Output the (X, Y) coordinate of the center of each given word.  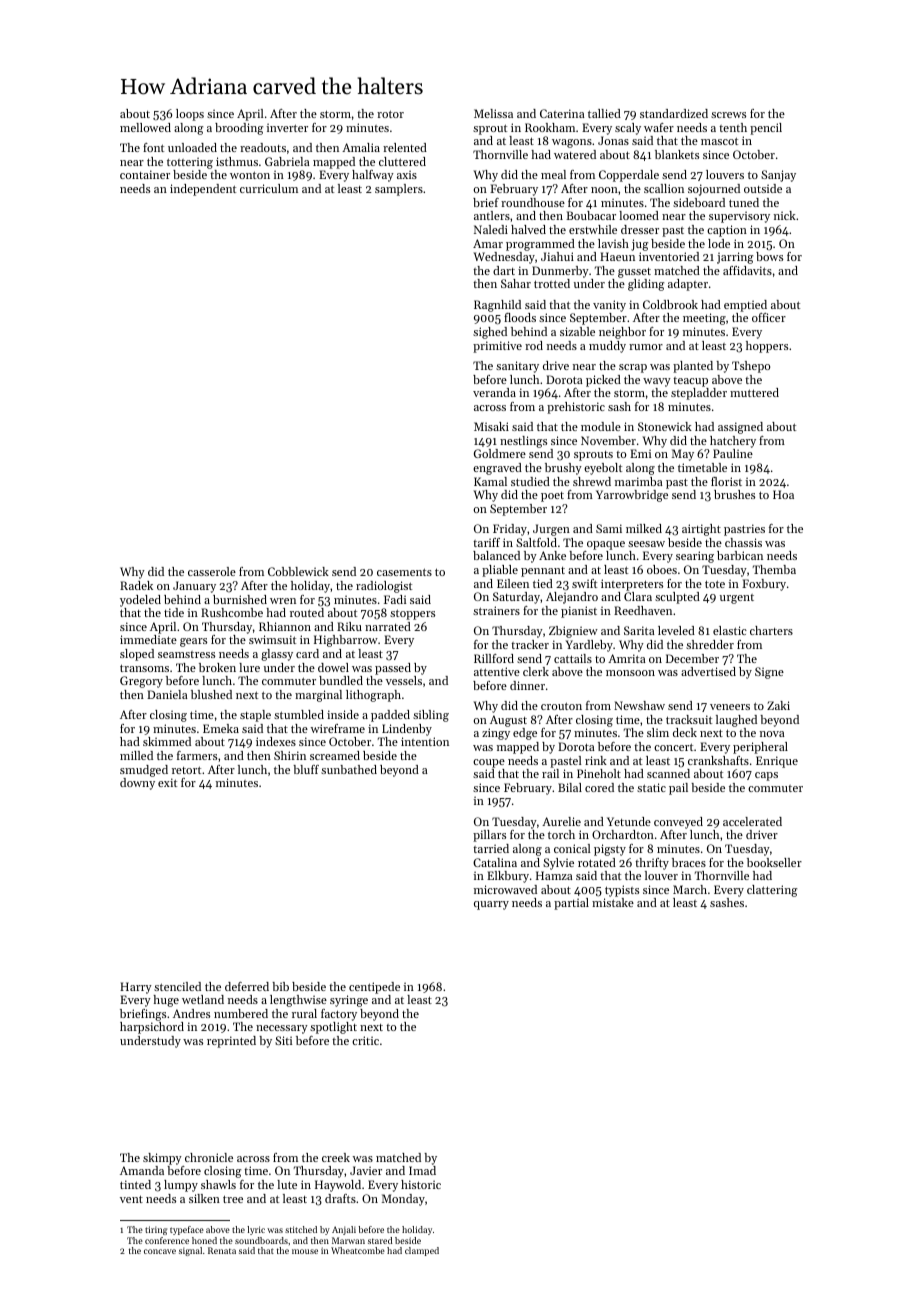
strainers (496, 610)
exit (167, 782)
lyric (256, 1230)
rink (596, 760)
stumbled (299, 714)
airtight (701, 530)
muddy (607, 347)
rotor (390, 114)
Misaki (491, 426)
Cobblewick (298, 571)
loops (190, 115)
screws (728, 115)
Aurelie (561, 821)
